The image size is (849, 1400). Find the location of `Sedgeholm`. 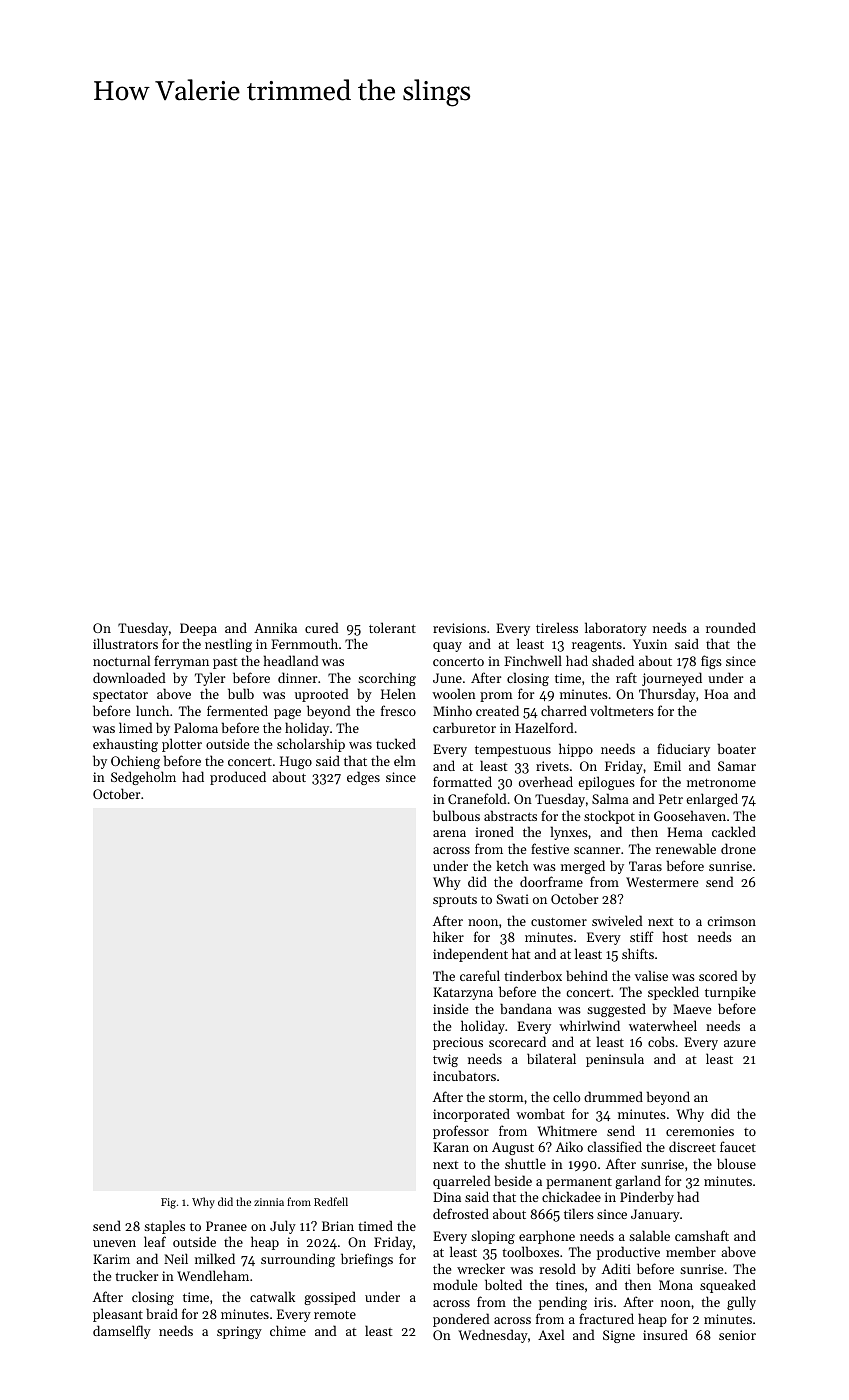

Sedgeholm is located at coordinates (143, 778).
